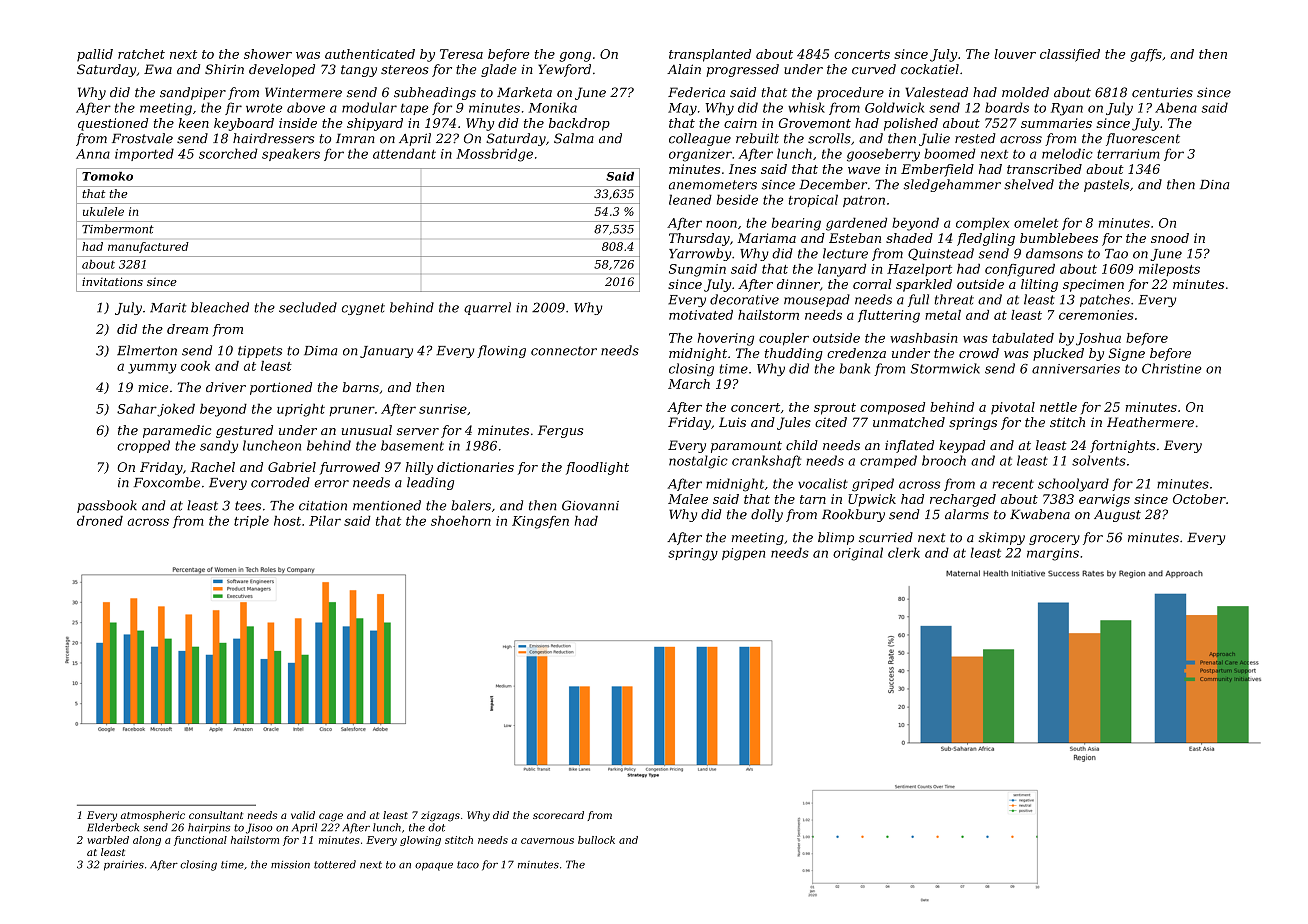 This screenshot has width=1308, height=924. Describe the element at coordinates (1146, 55) in the screenshot. I see `gaffs` at that location.
